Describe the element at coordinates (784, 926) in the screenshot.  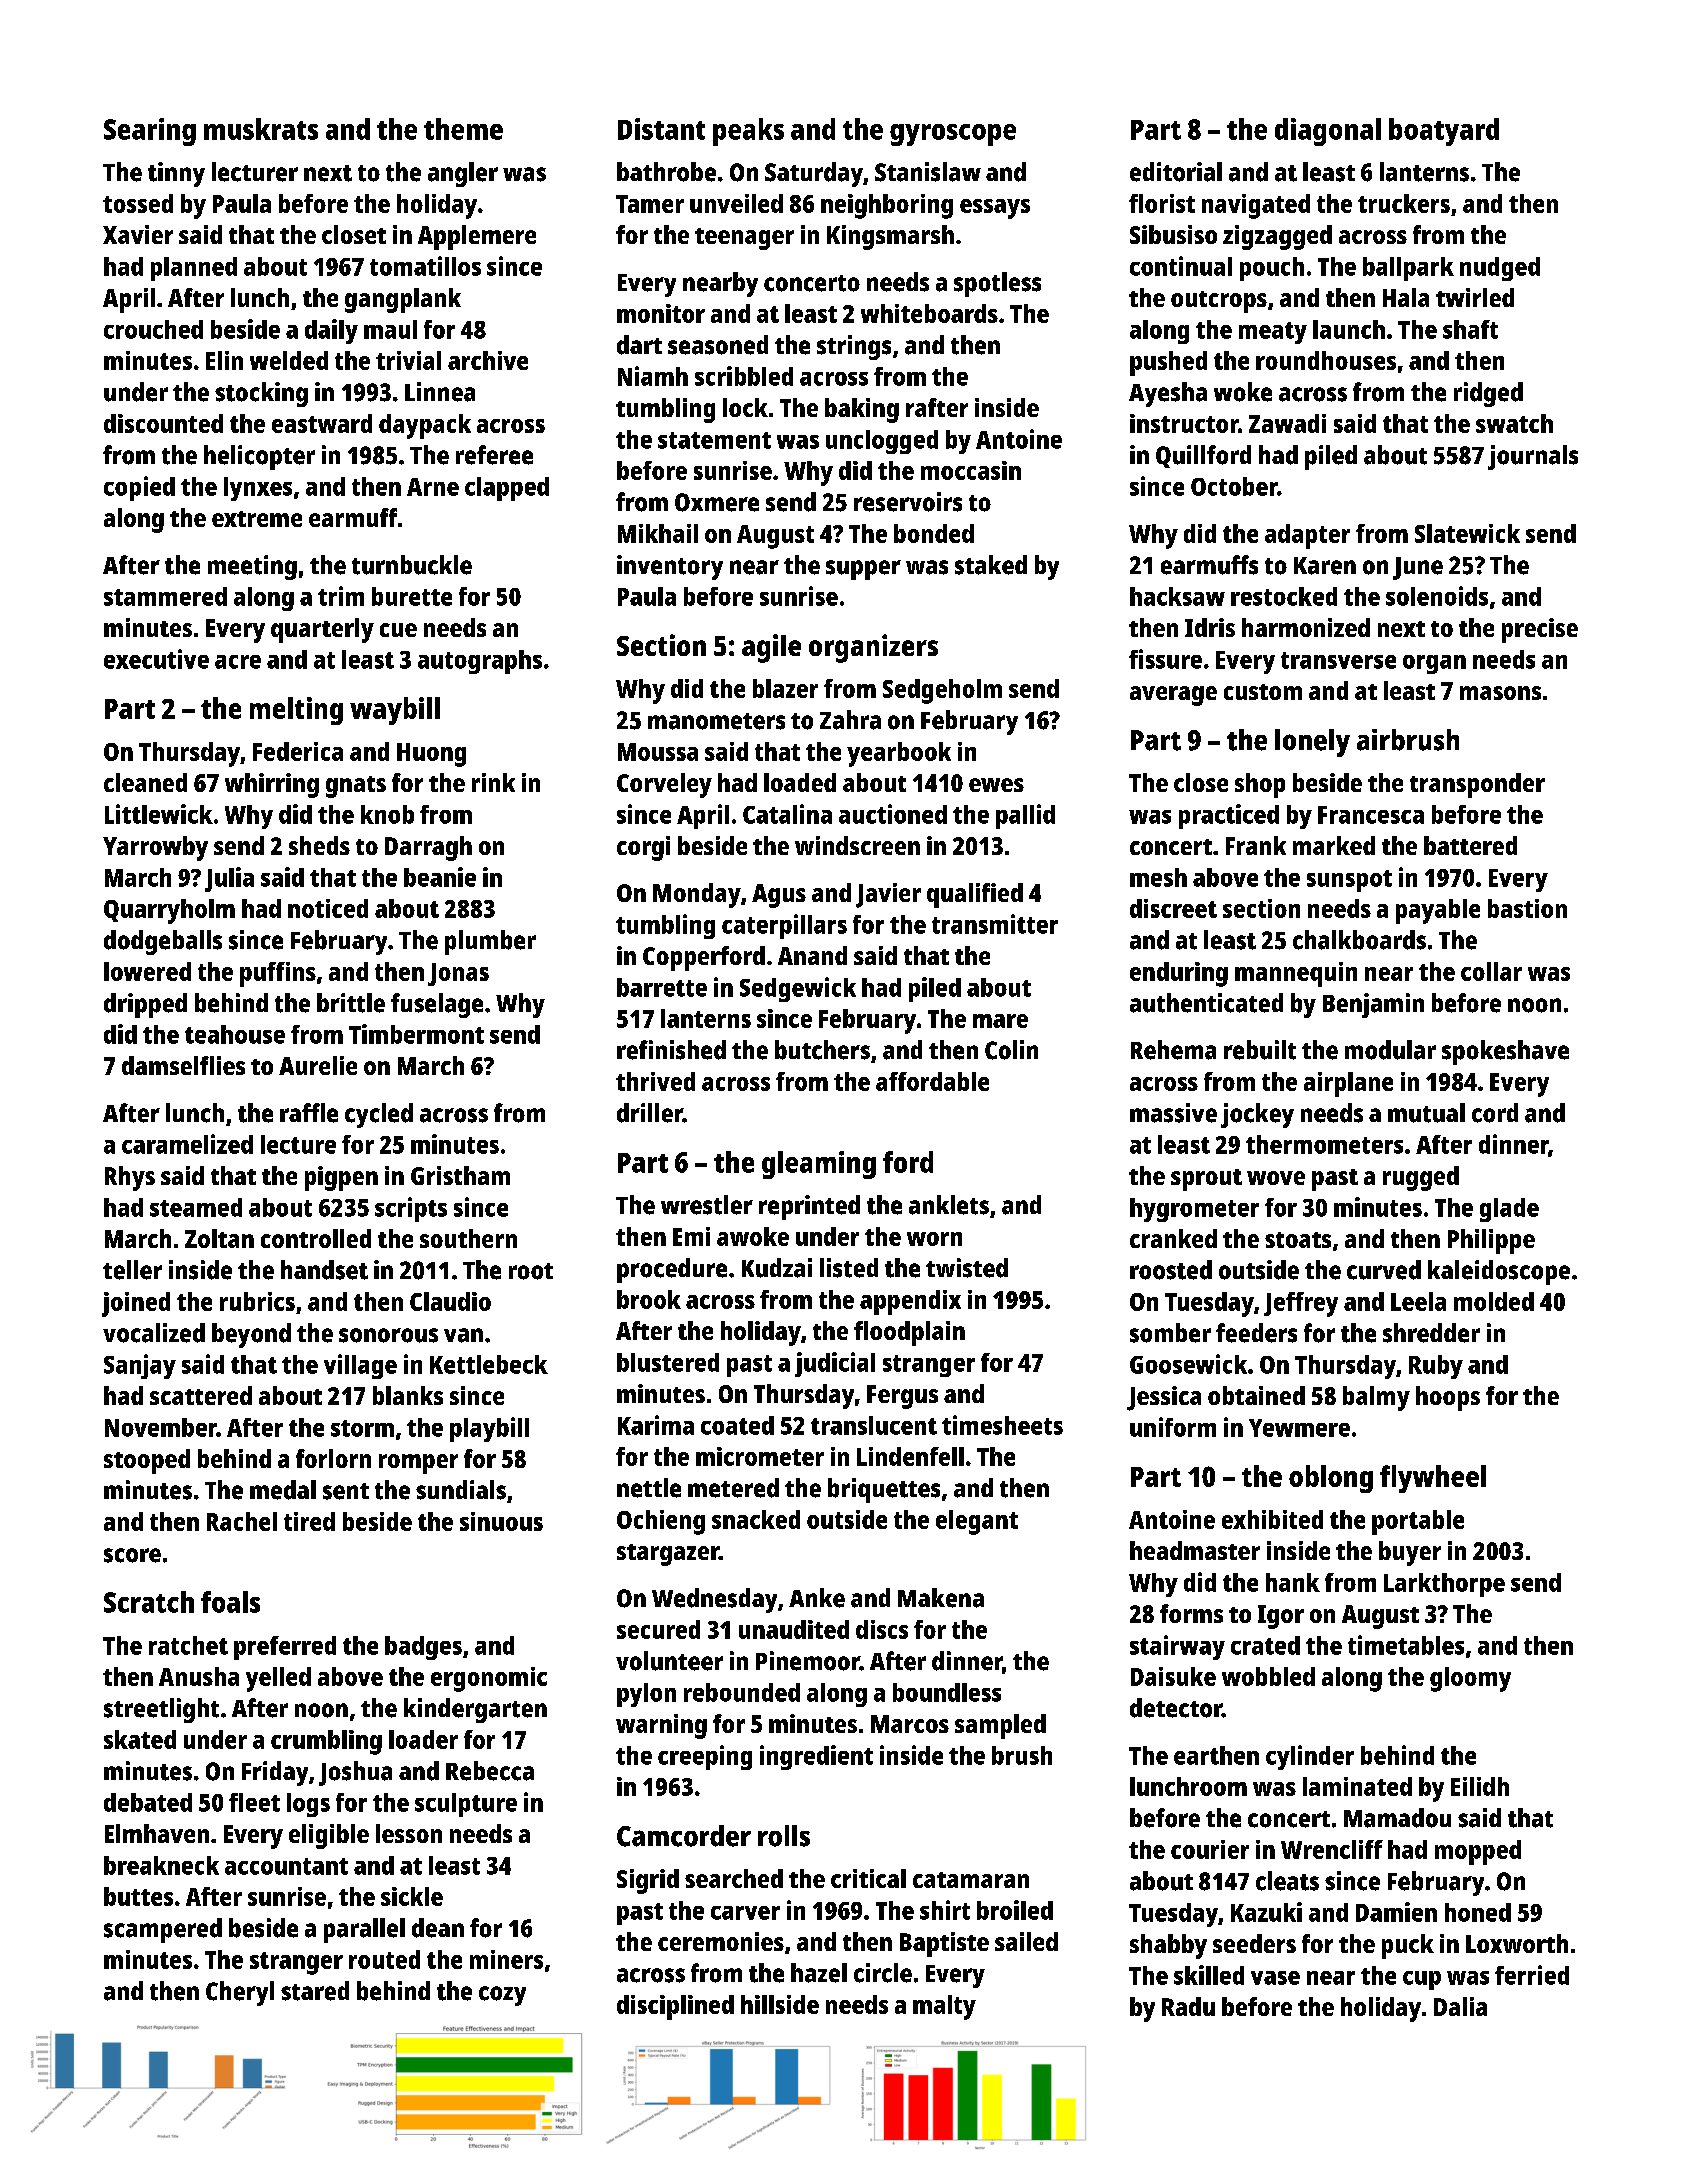
I see `caterpillars` at that location.
